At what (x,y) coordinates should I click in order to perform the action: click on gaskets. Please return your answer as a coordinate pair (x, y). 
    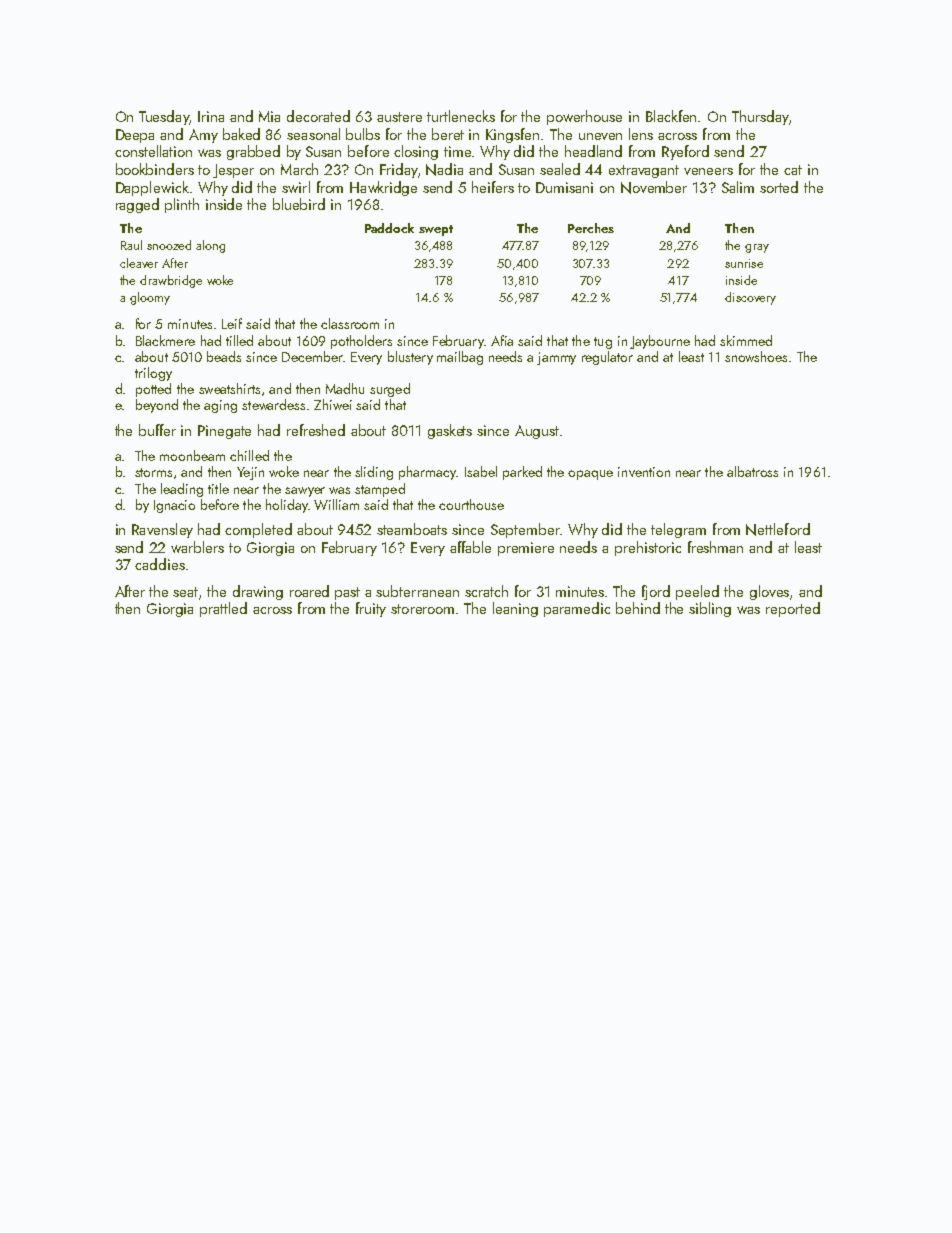
    Looking at the image, I should click on (450, 431).
